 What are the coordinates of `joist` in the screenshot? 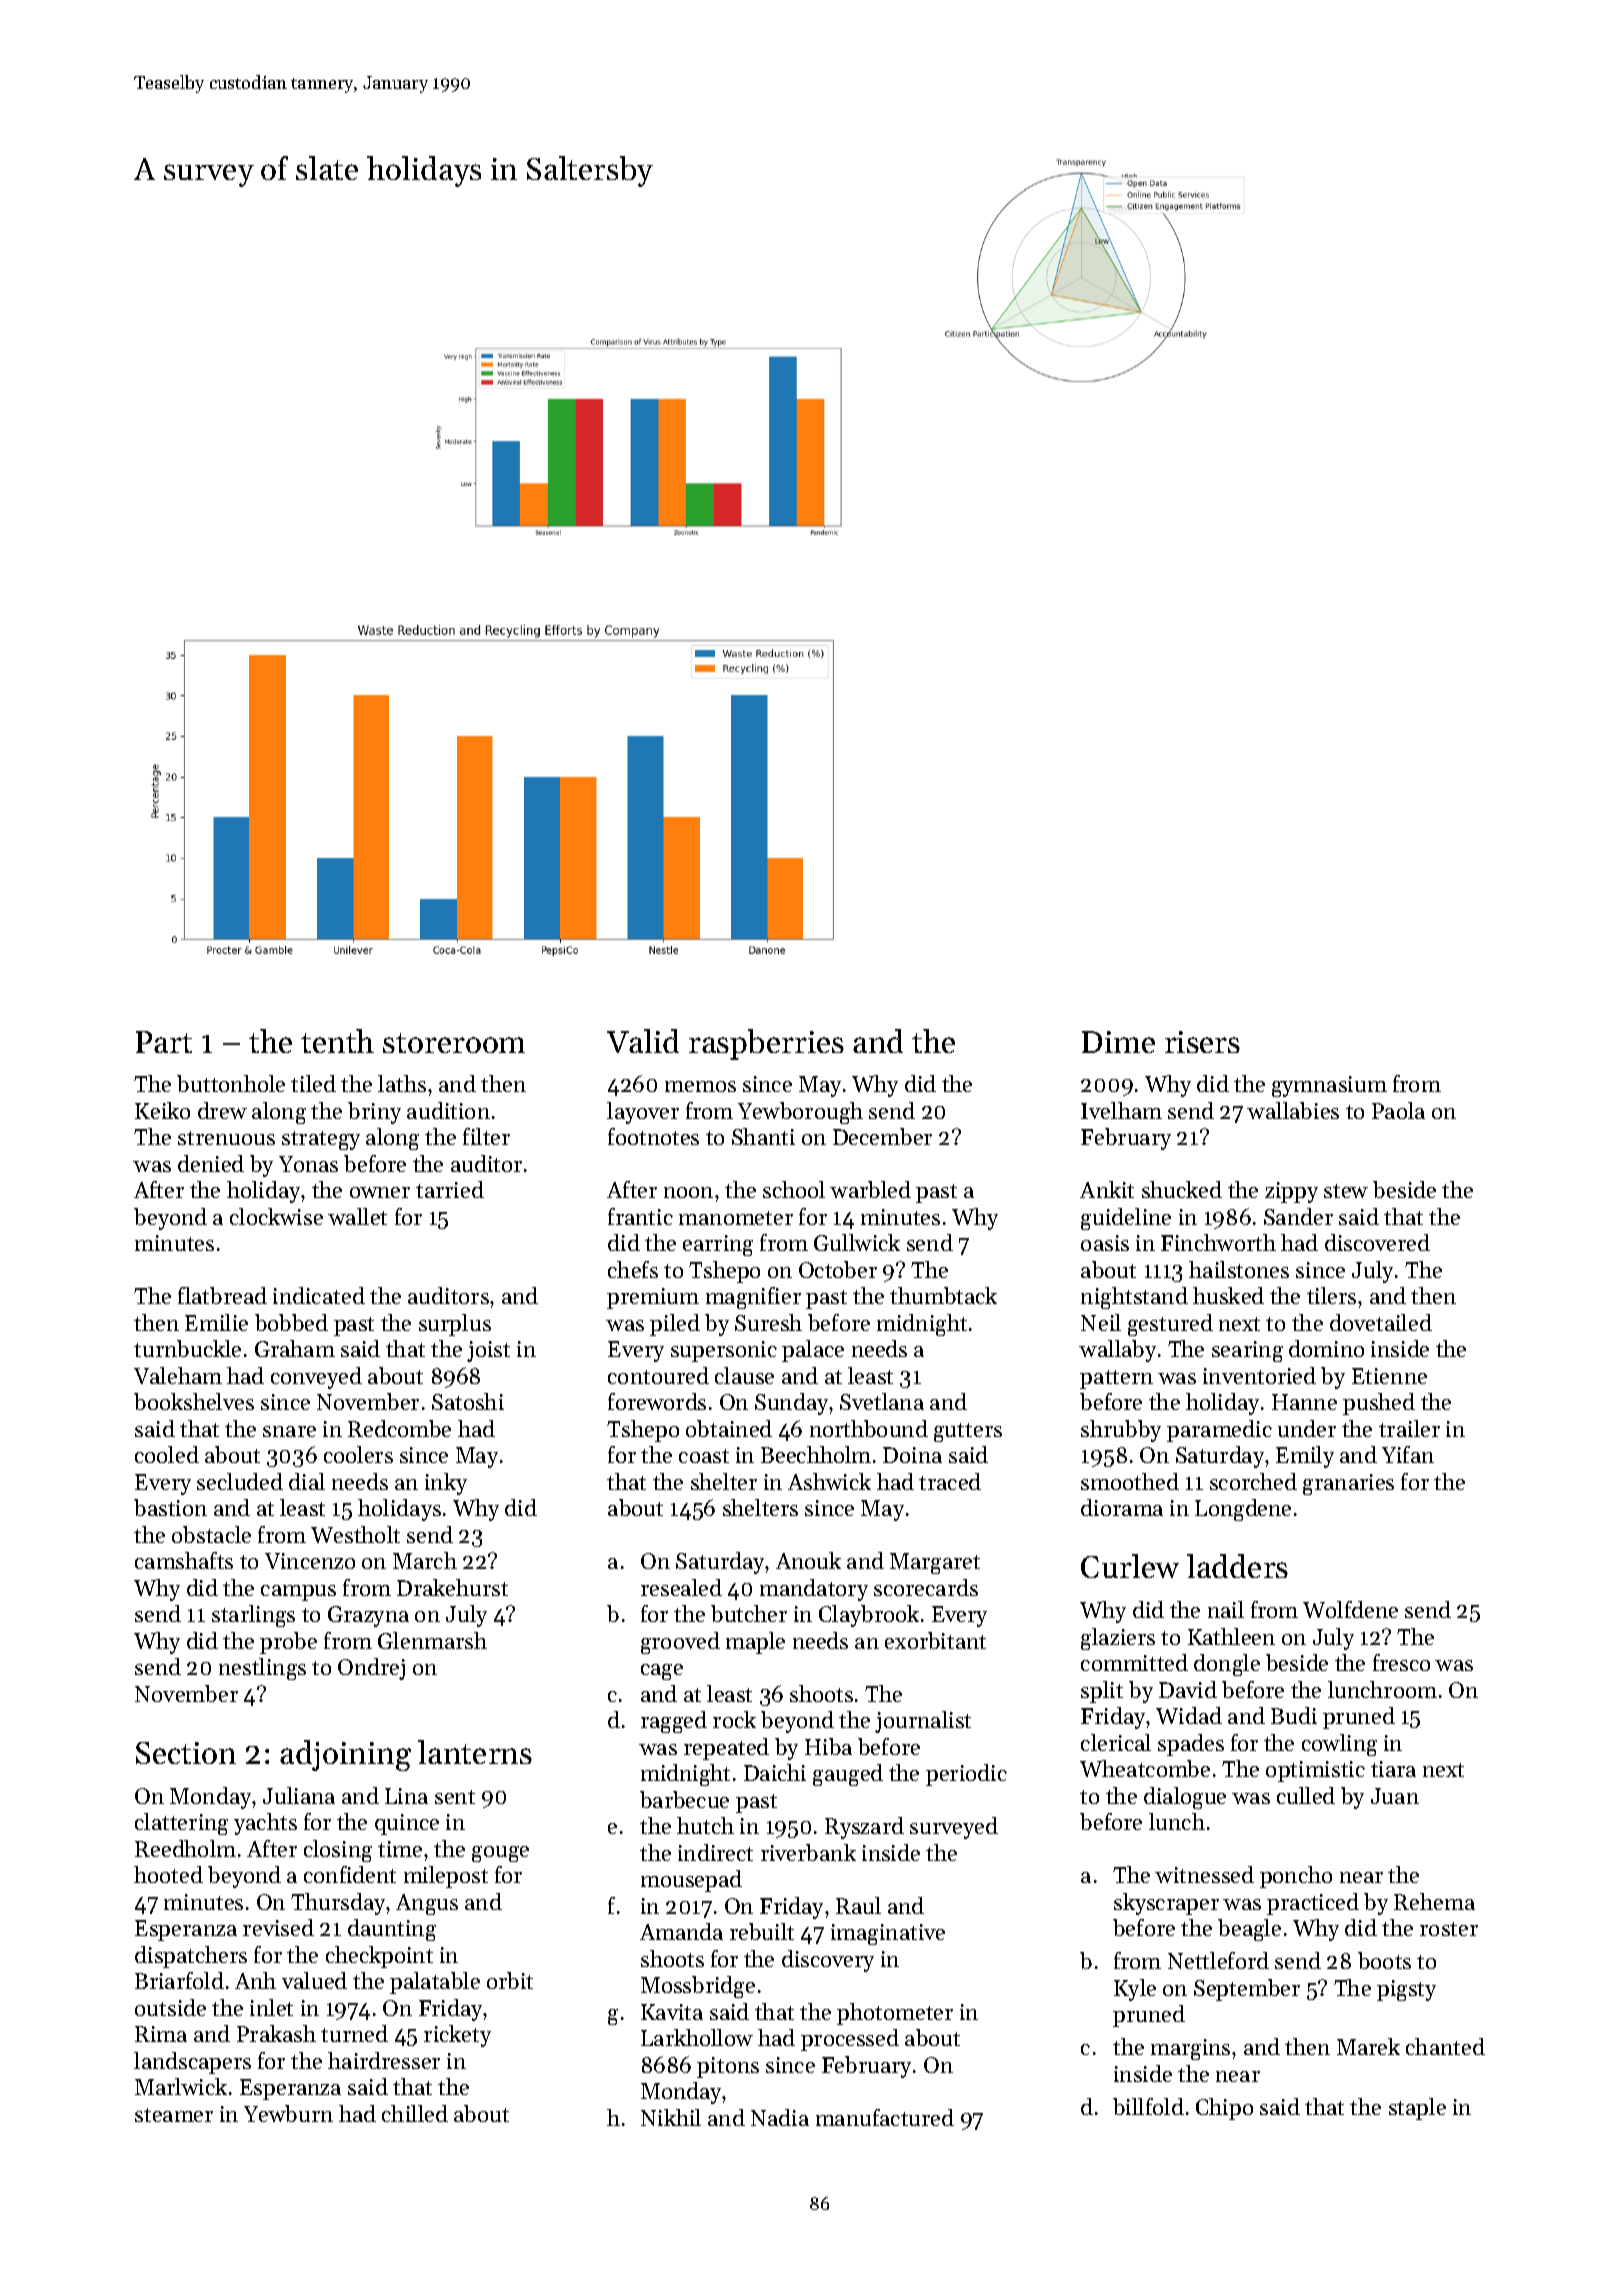 It's located at (488, 1351).
